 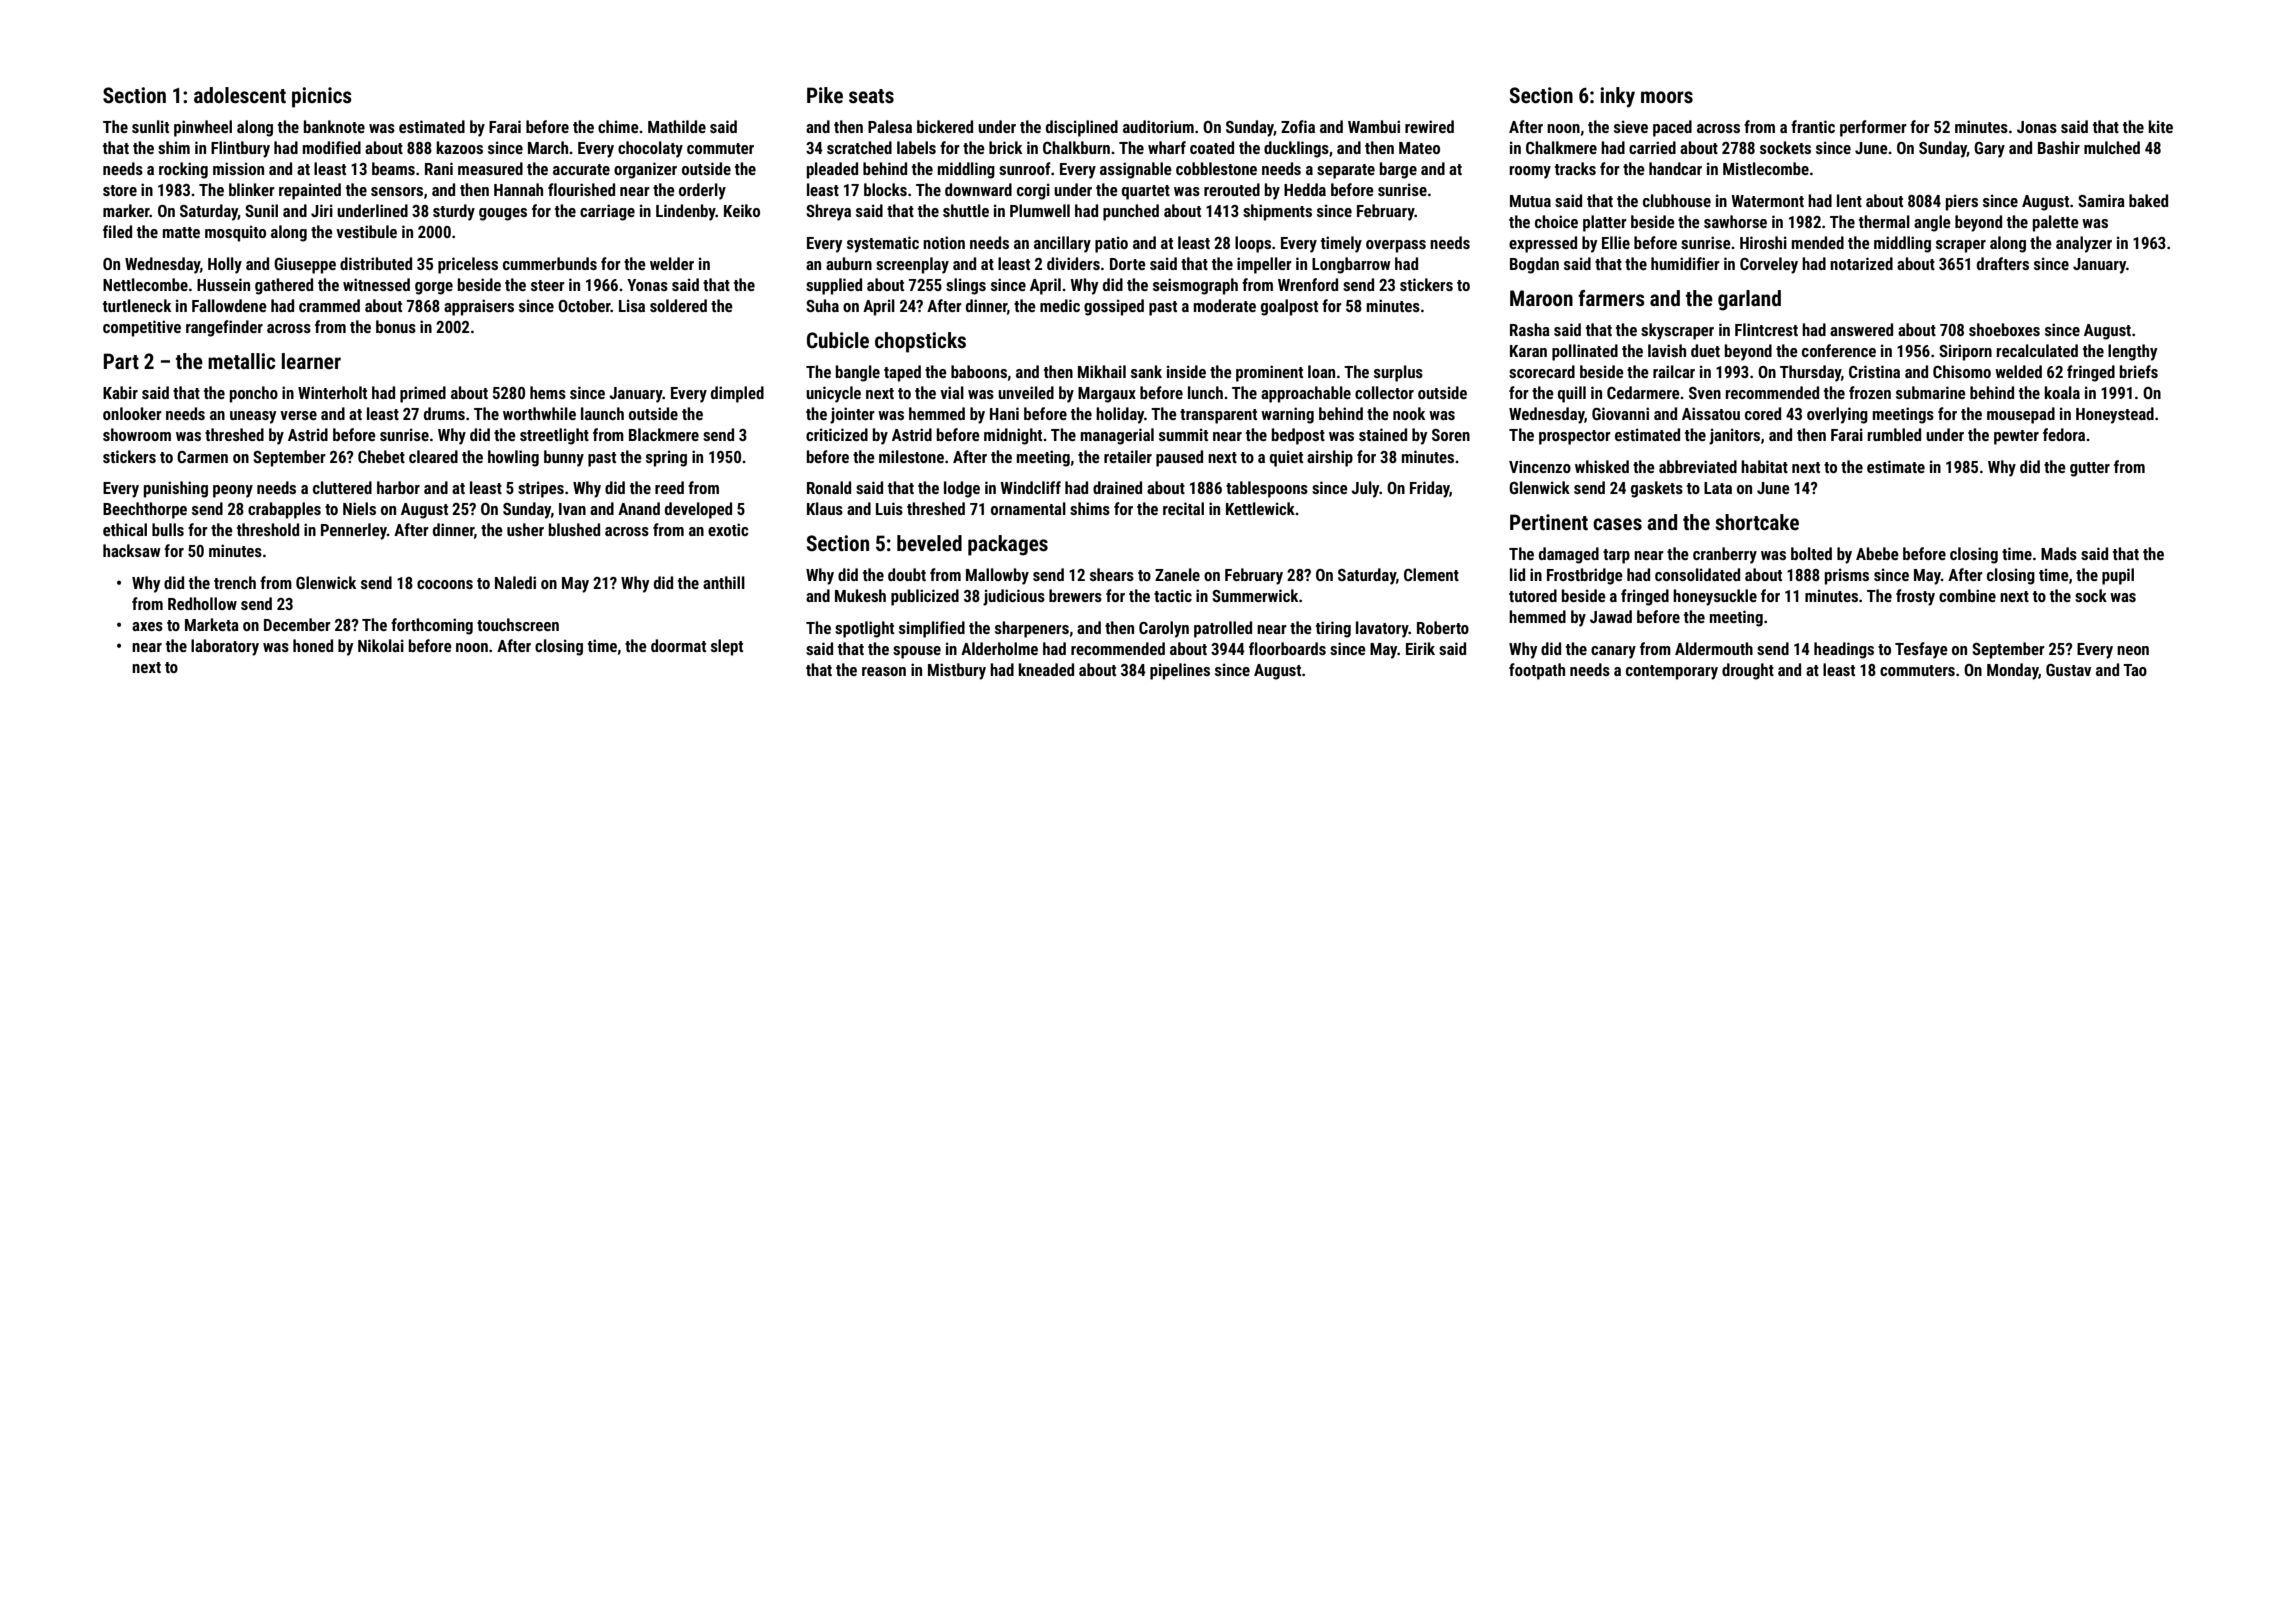 I want to click on footpath, so click(x=1537, y=671).
